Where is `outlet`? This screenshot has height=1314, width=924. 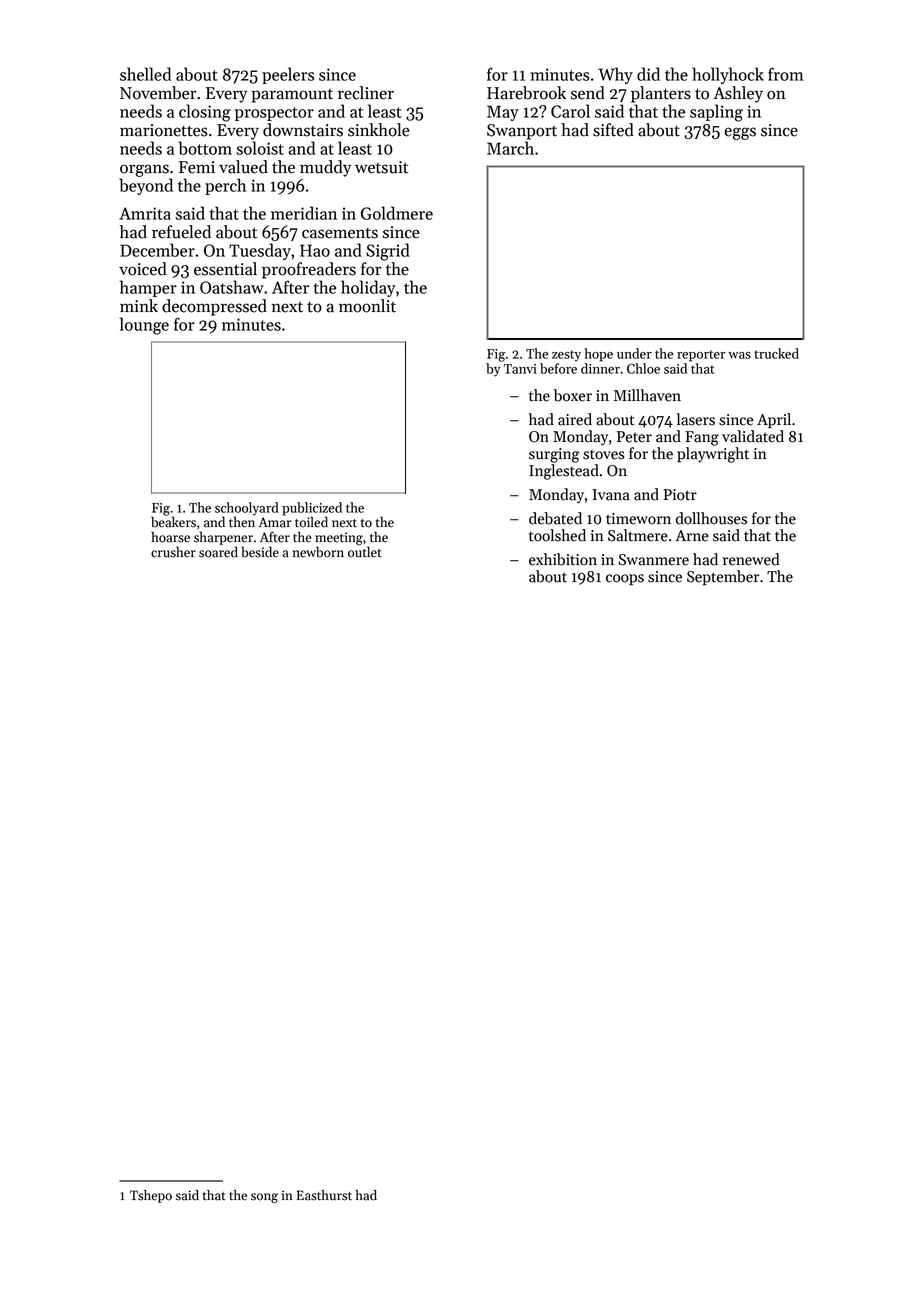
outlet is located at coordinates (365, 552).
